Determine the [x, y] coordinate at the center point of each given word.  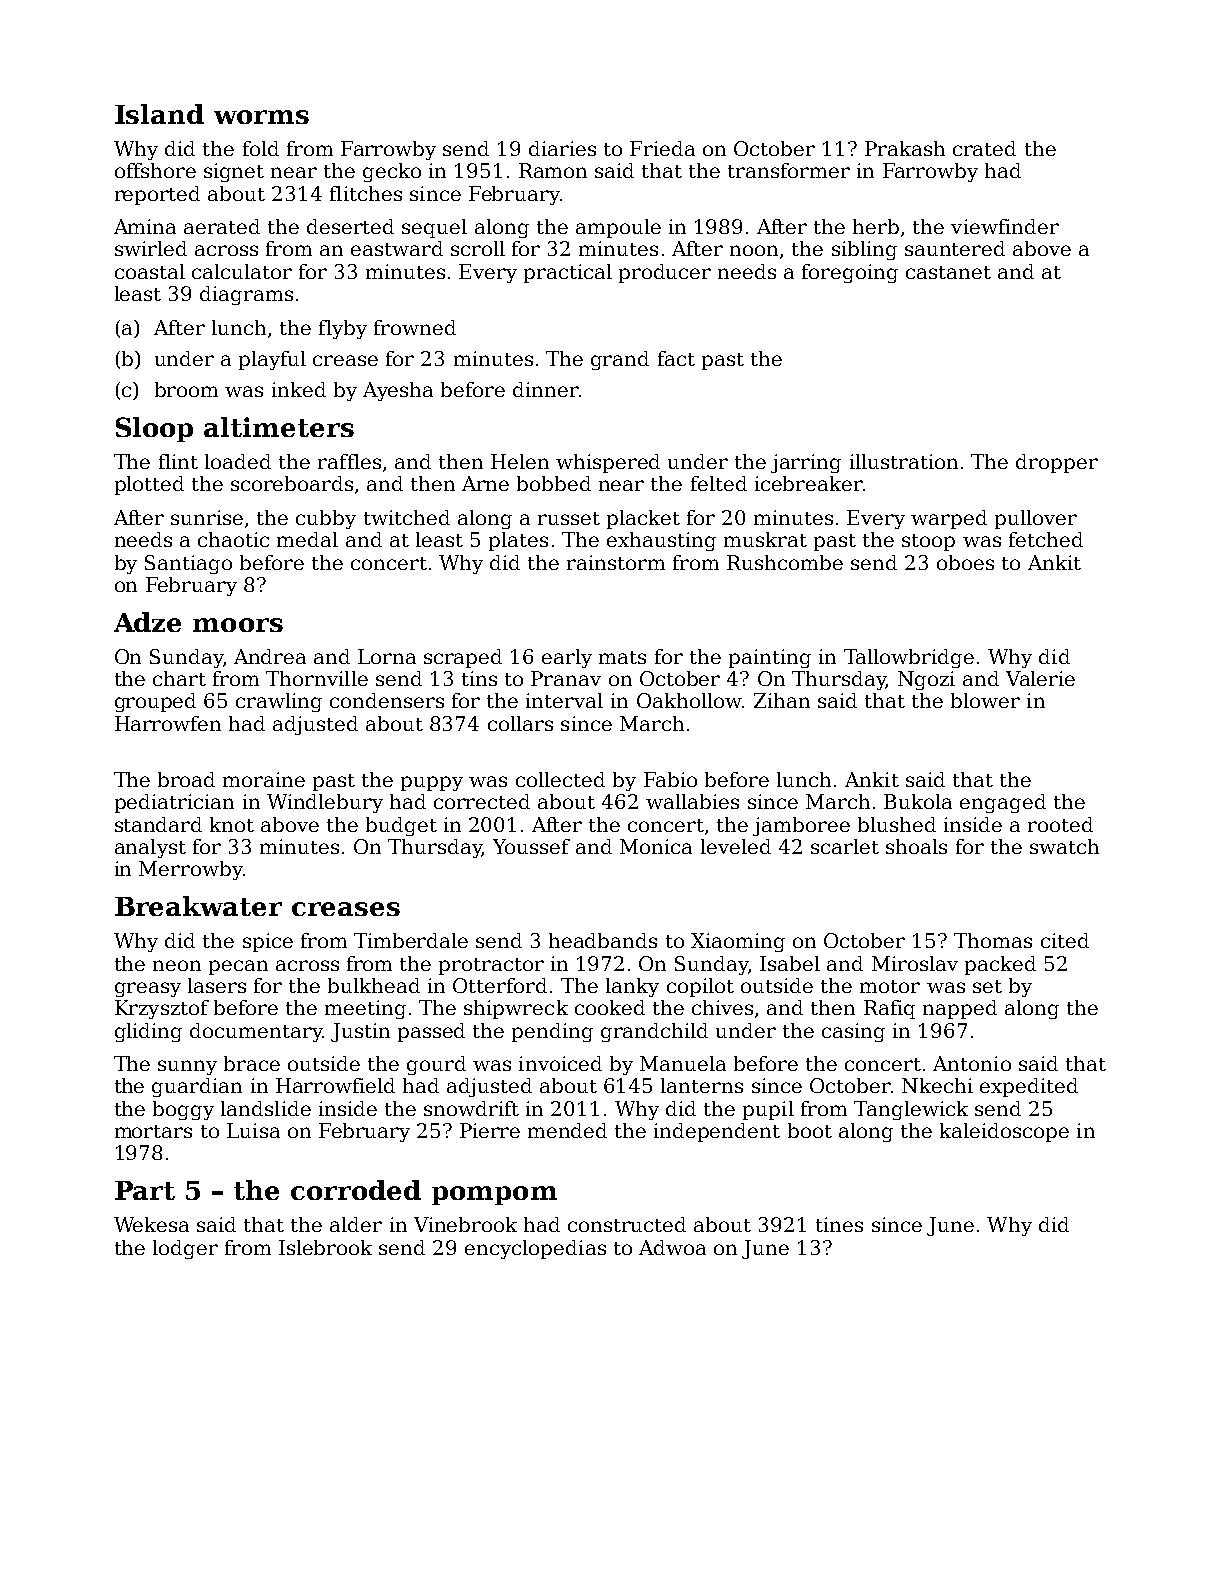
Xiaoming [738, 942]
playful [272, 360]
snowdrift [471, 1108]
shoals [916, 846]
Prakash [905, 148]
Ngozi [926, 680]
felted [719, 483]
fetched [1046, 539]
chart [179, 678]
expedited [1029, 1087]
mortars [153, 1131]
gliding [148, 1032]
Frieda [662, 148]
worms [261, 117]
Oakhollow [689, 700]
